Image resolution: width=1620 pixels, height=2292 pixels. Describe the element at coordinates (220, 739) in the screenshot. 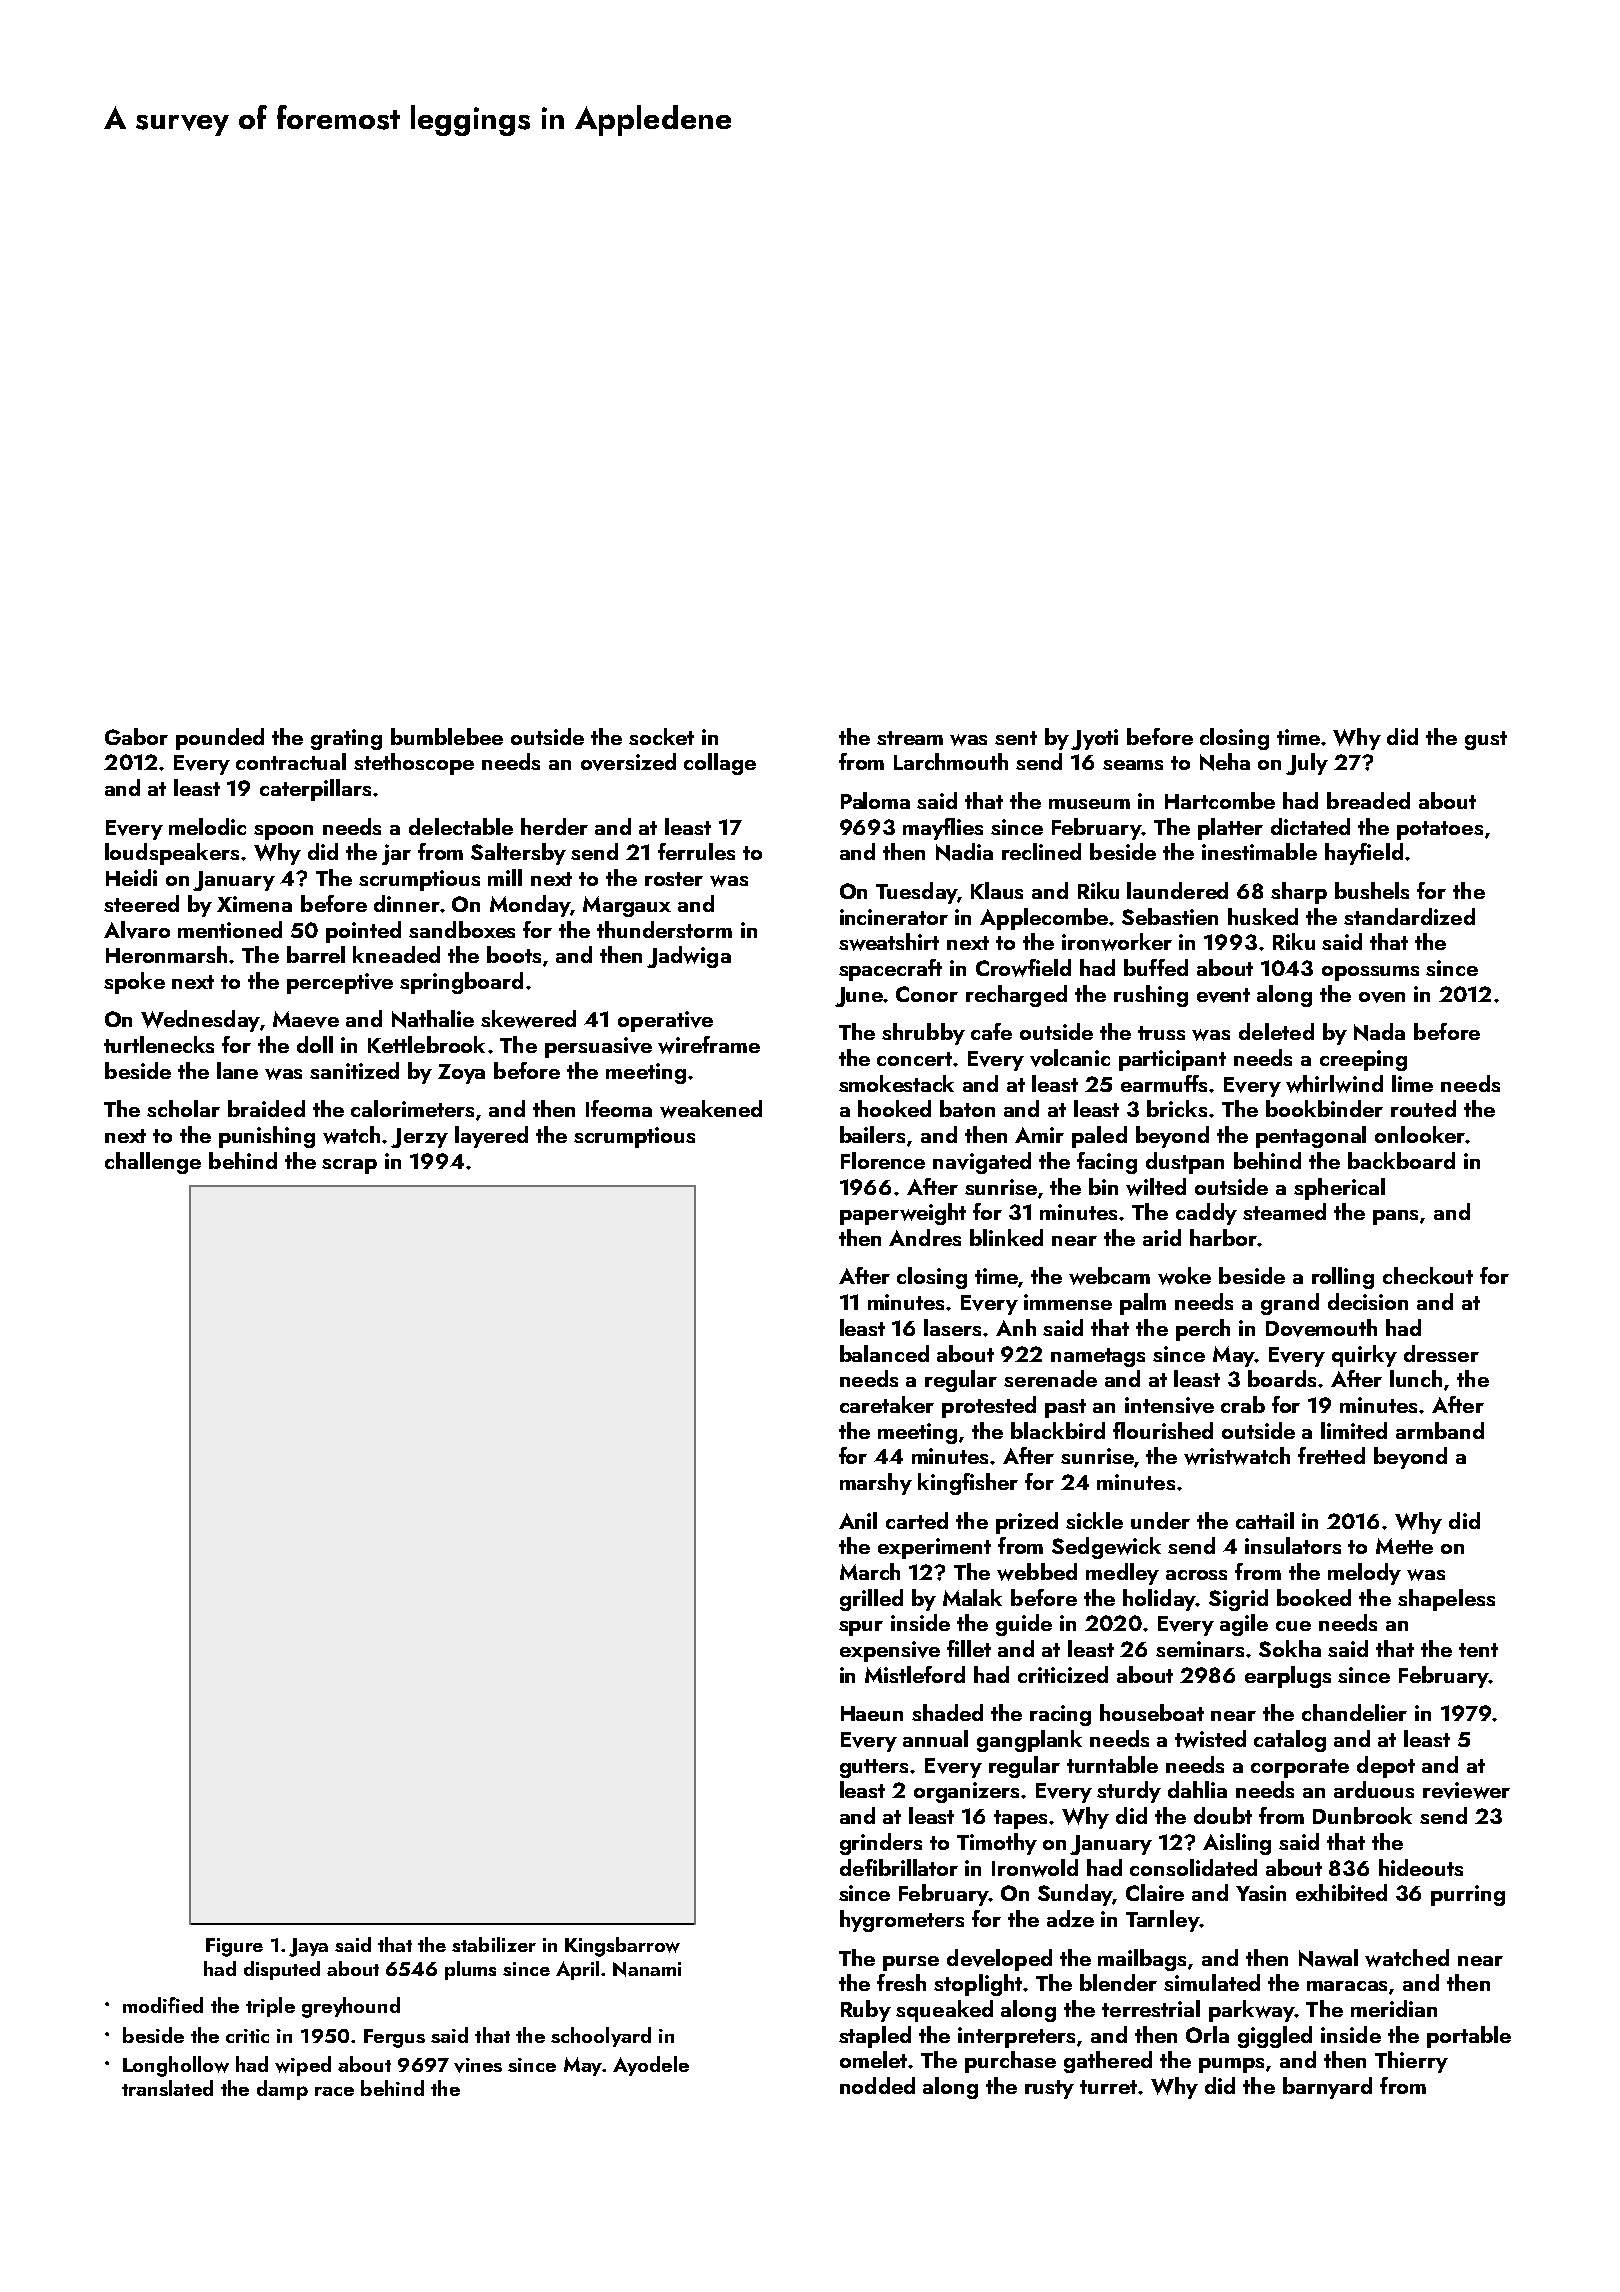

I see `pounded` at that location.
